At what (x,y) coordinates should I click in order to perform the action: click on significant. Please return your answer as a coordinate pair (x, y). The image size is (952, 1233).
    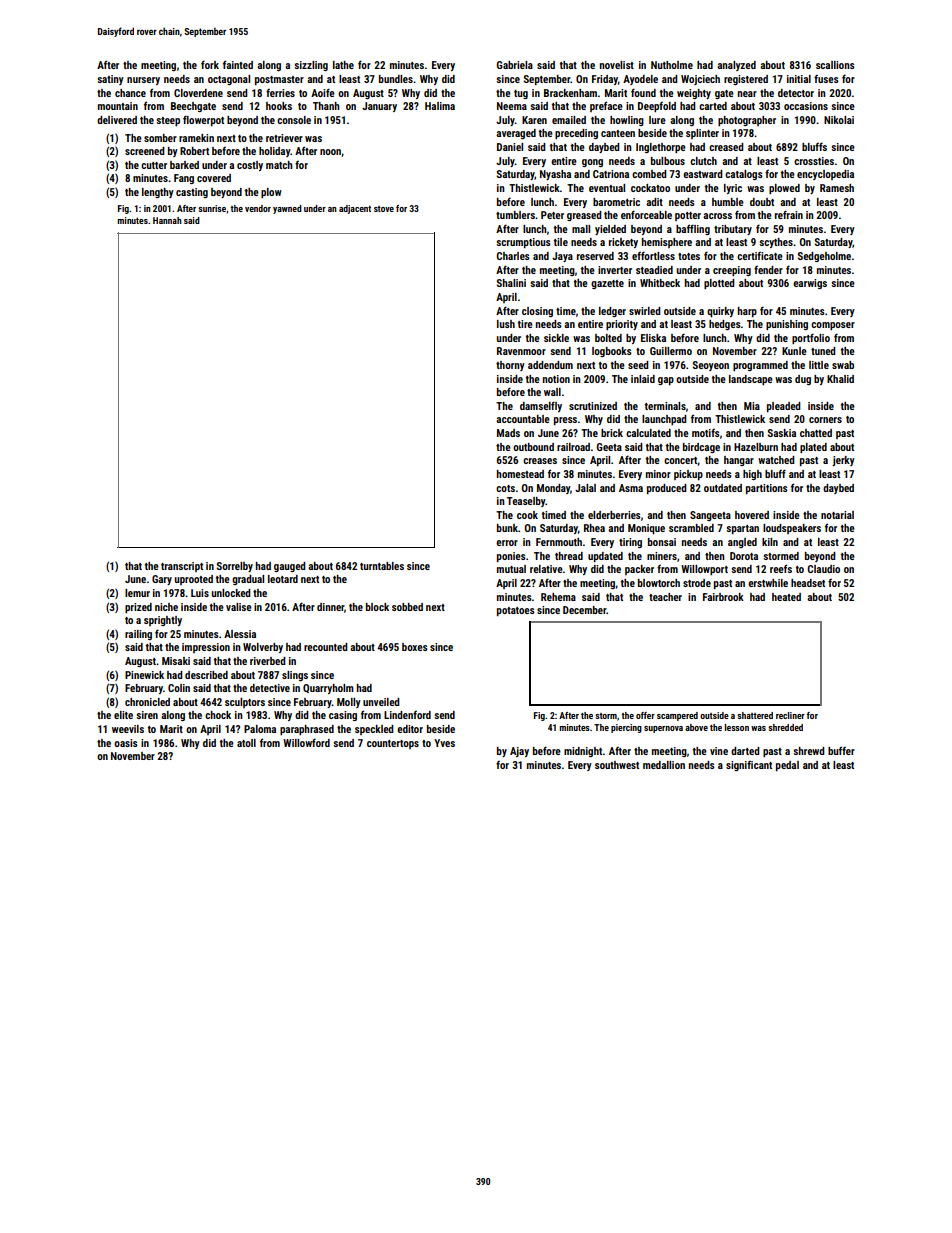
    Looking at the image, I should click on (749, 766).
